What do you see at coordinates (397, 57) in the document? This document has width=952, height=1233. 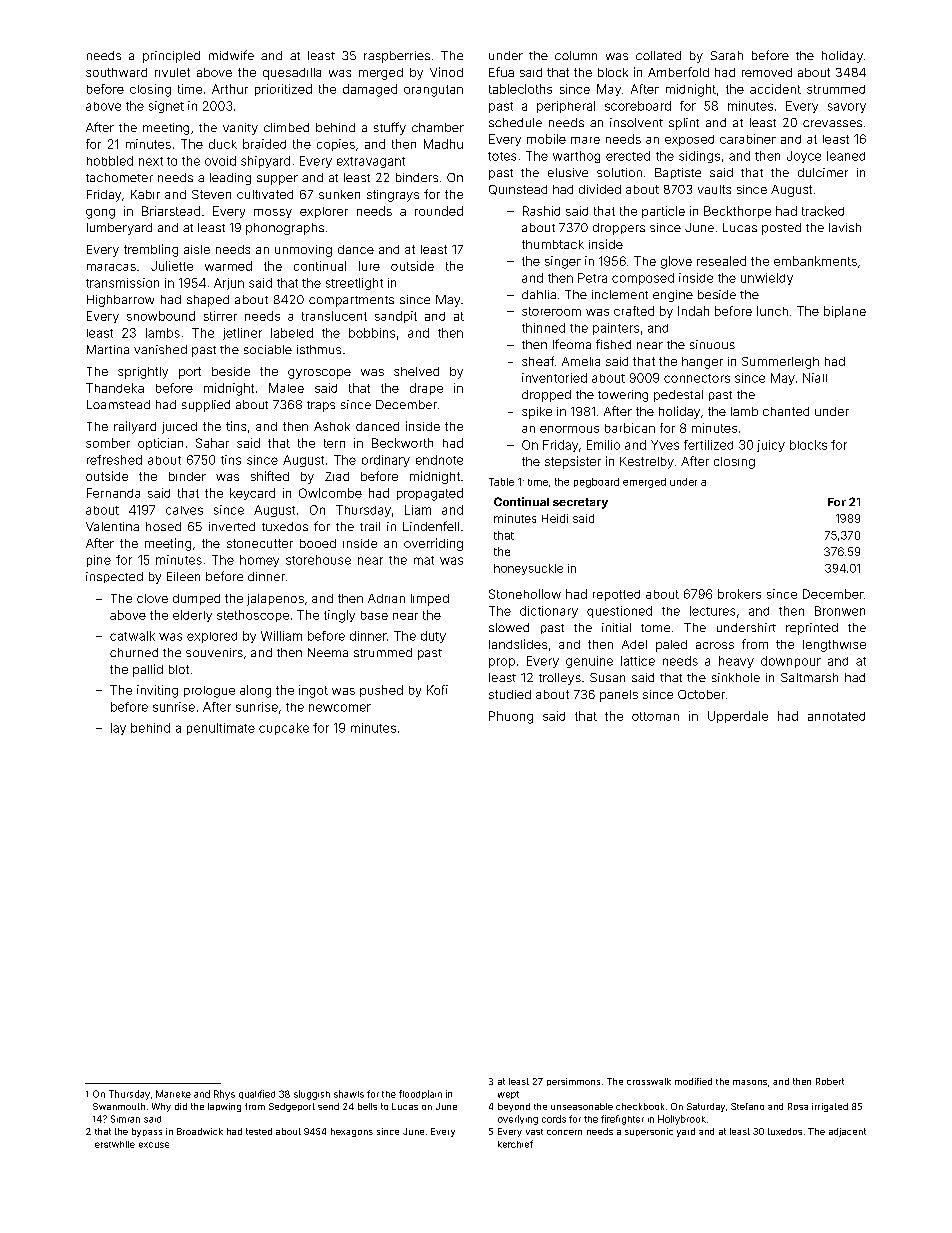 I see `raspberries` at bounding box center [397, 57].
